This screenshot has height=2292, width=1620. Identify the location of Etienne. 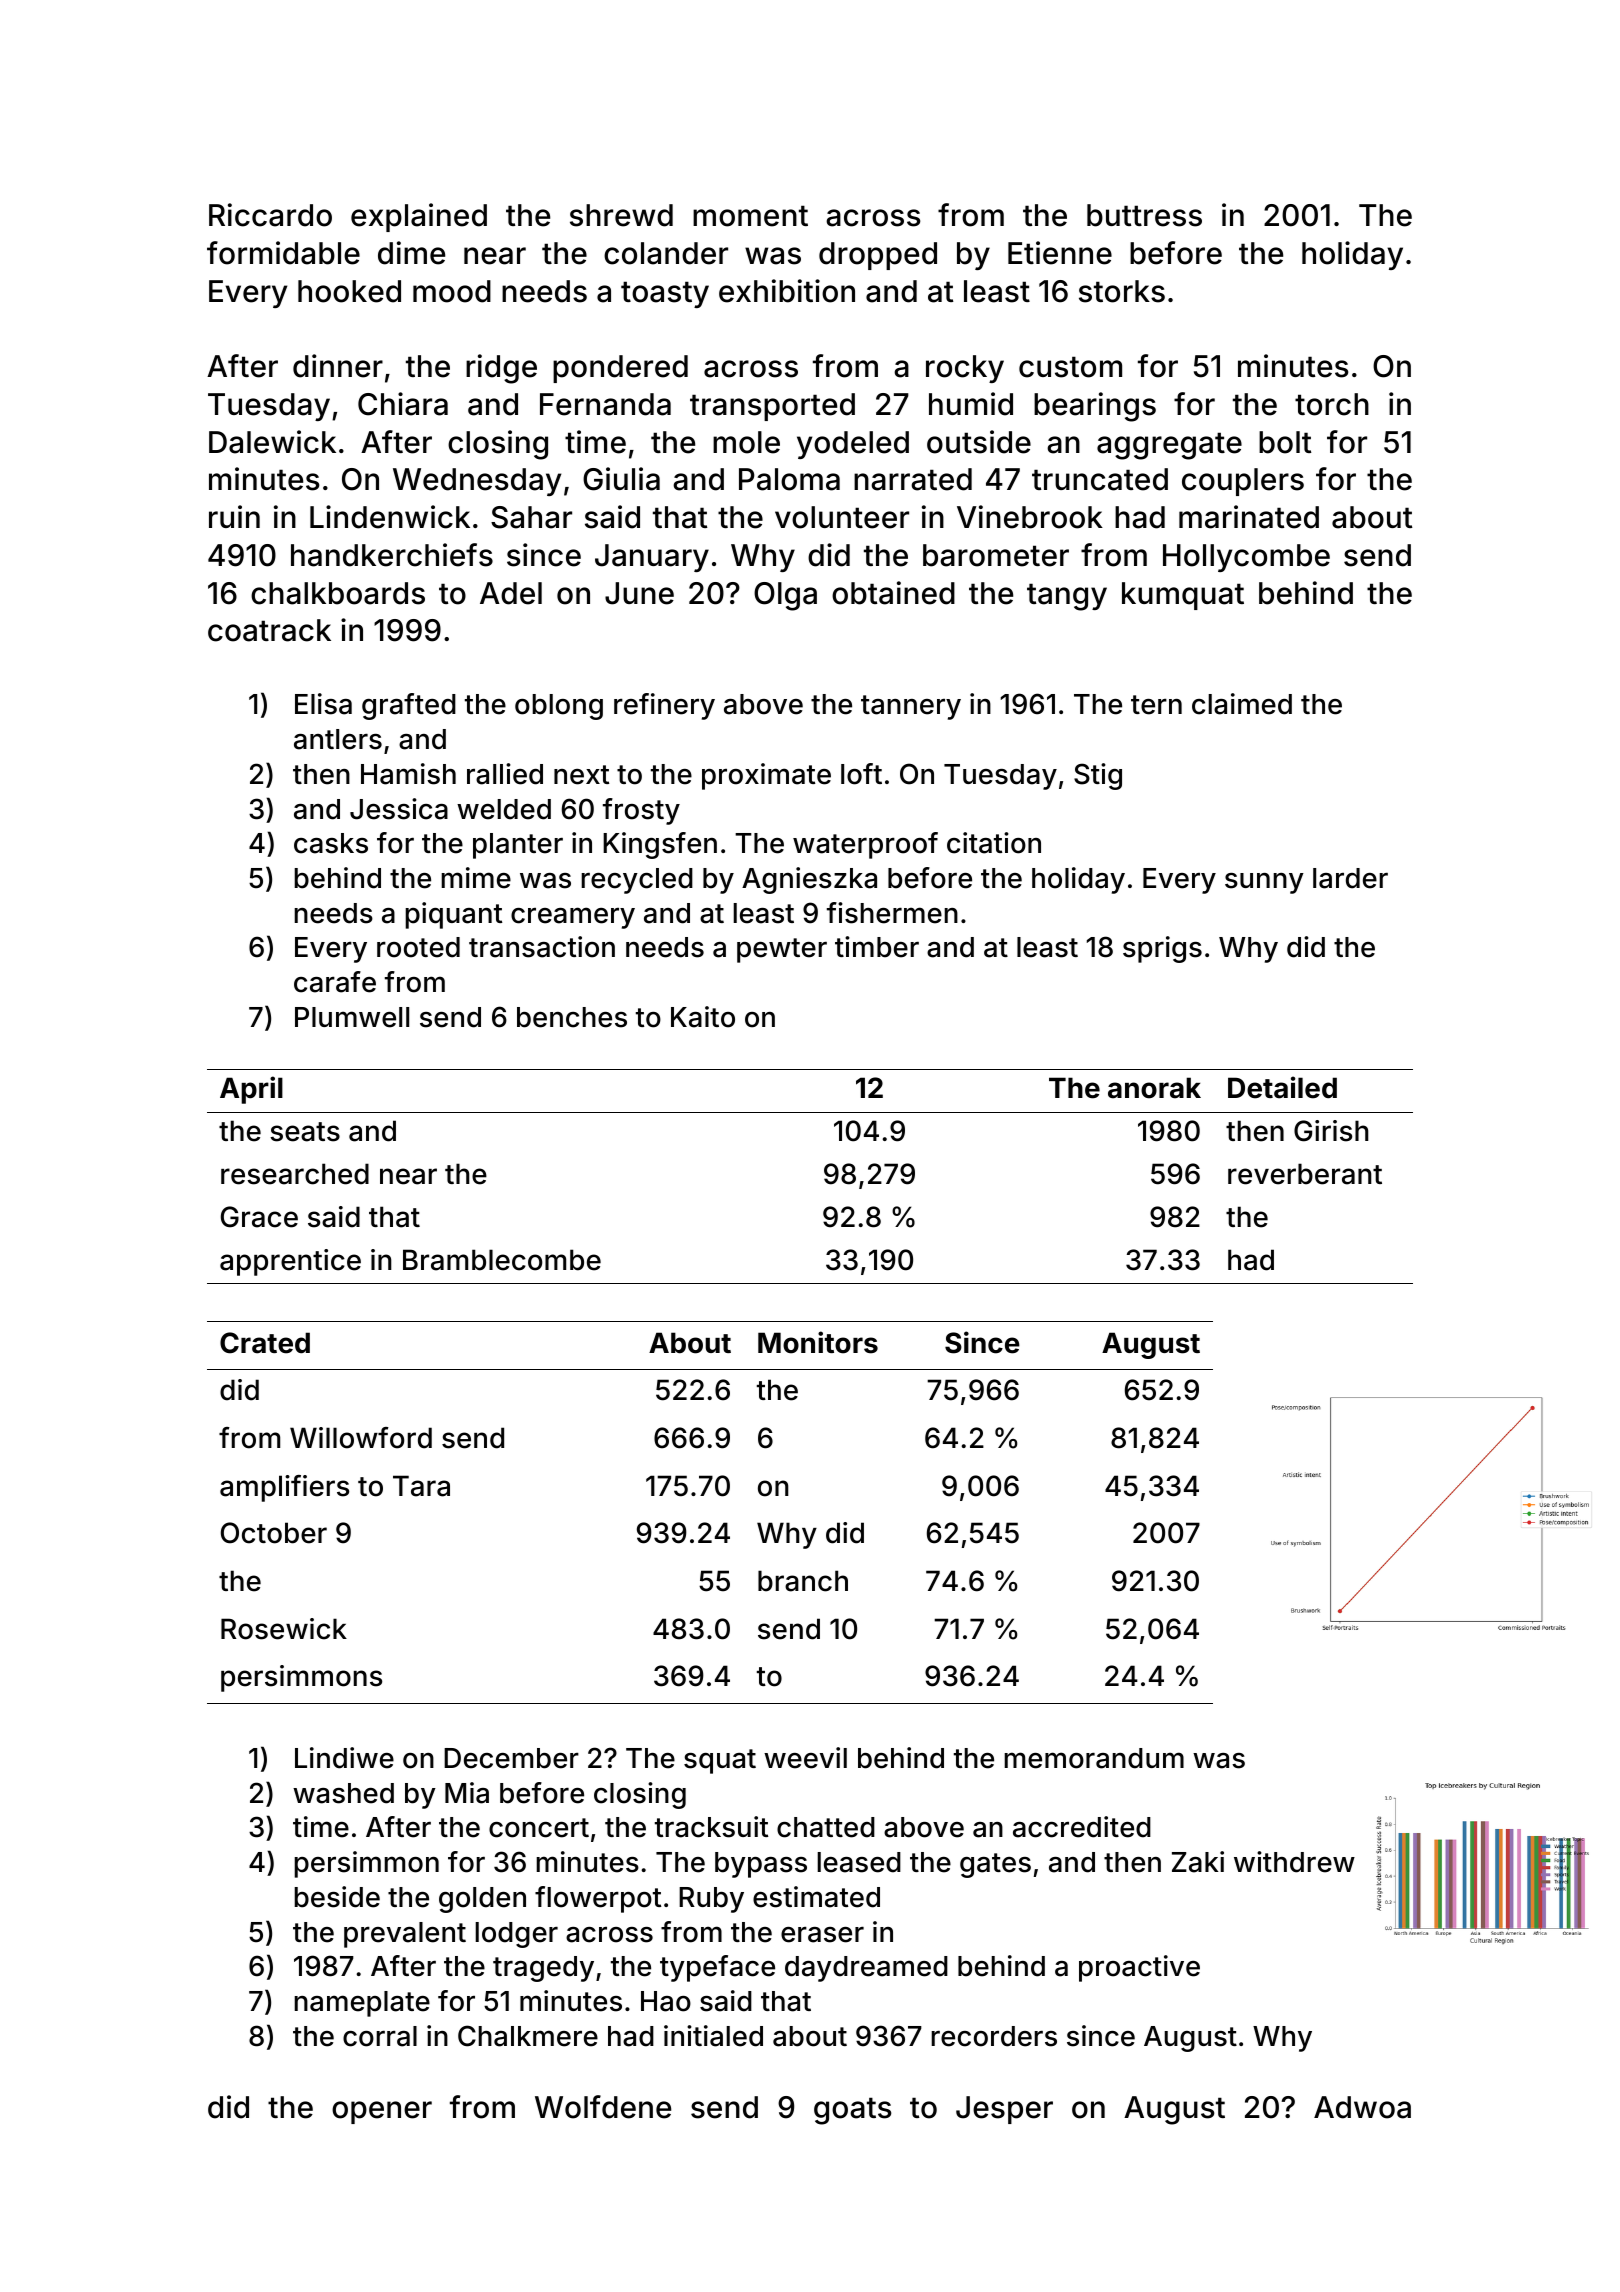
(1060, 253).
